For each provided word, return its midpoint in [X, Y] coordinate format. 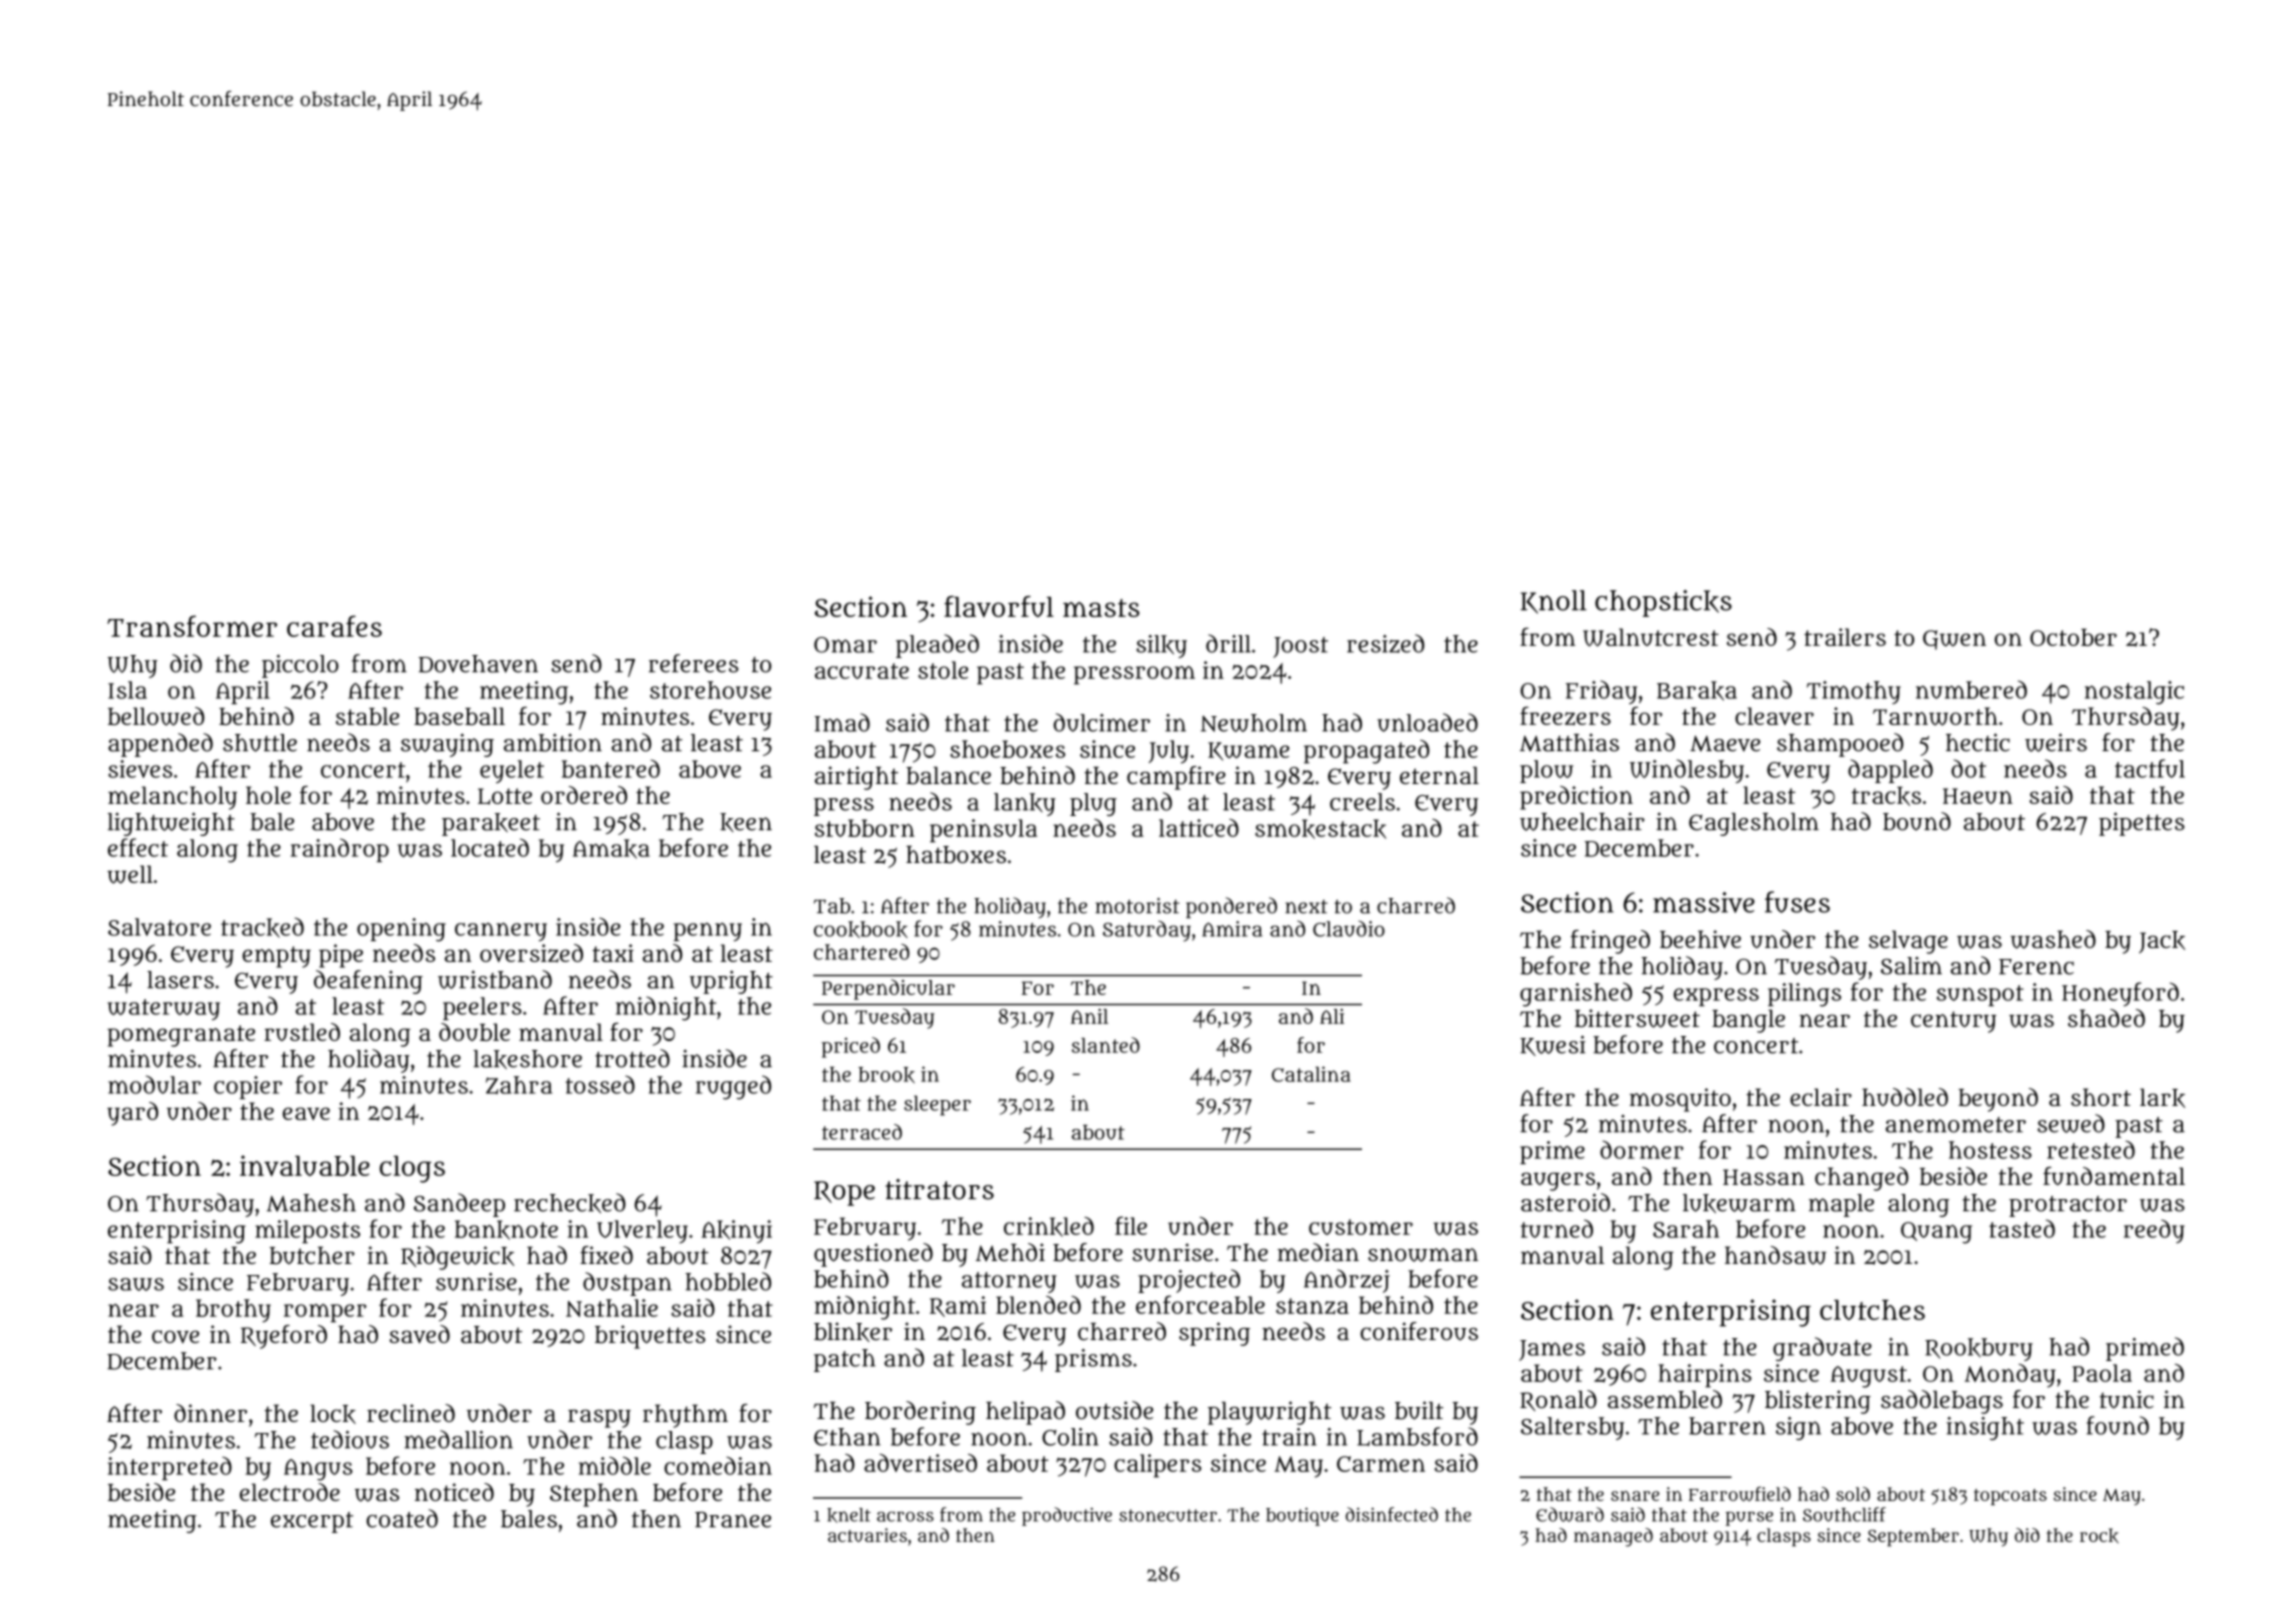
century [1953, 1022]
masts [1101, 608]
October [2073, 637]
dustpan [627, 1284]
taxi [613, 953]
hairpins [1705, 1376]
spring [1214, 1334]
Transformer [192, 626]
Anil [1089, 1016]
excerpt [312, 1522]
